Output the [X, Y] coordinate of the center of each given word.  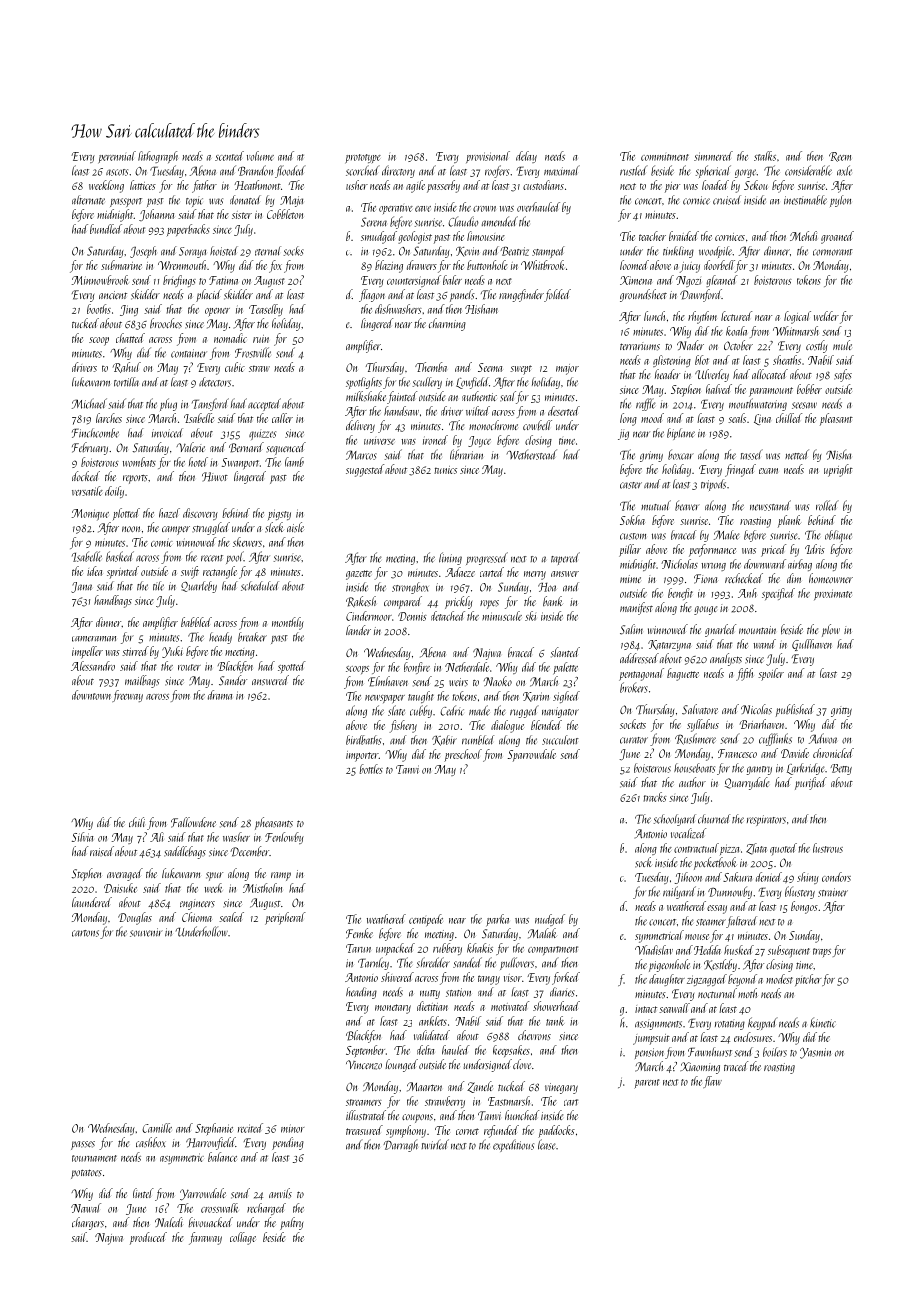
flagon [372, 295]
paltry [291, 1223]
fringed [740, 470]
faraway [205, 1238]
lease [546, 1144]
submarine [121, 265]
